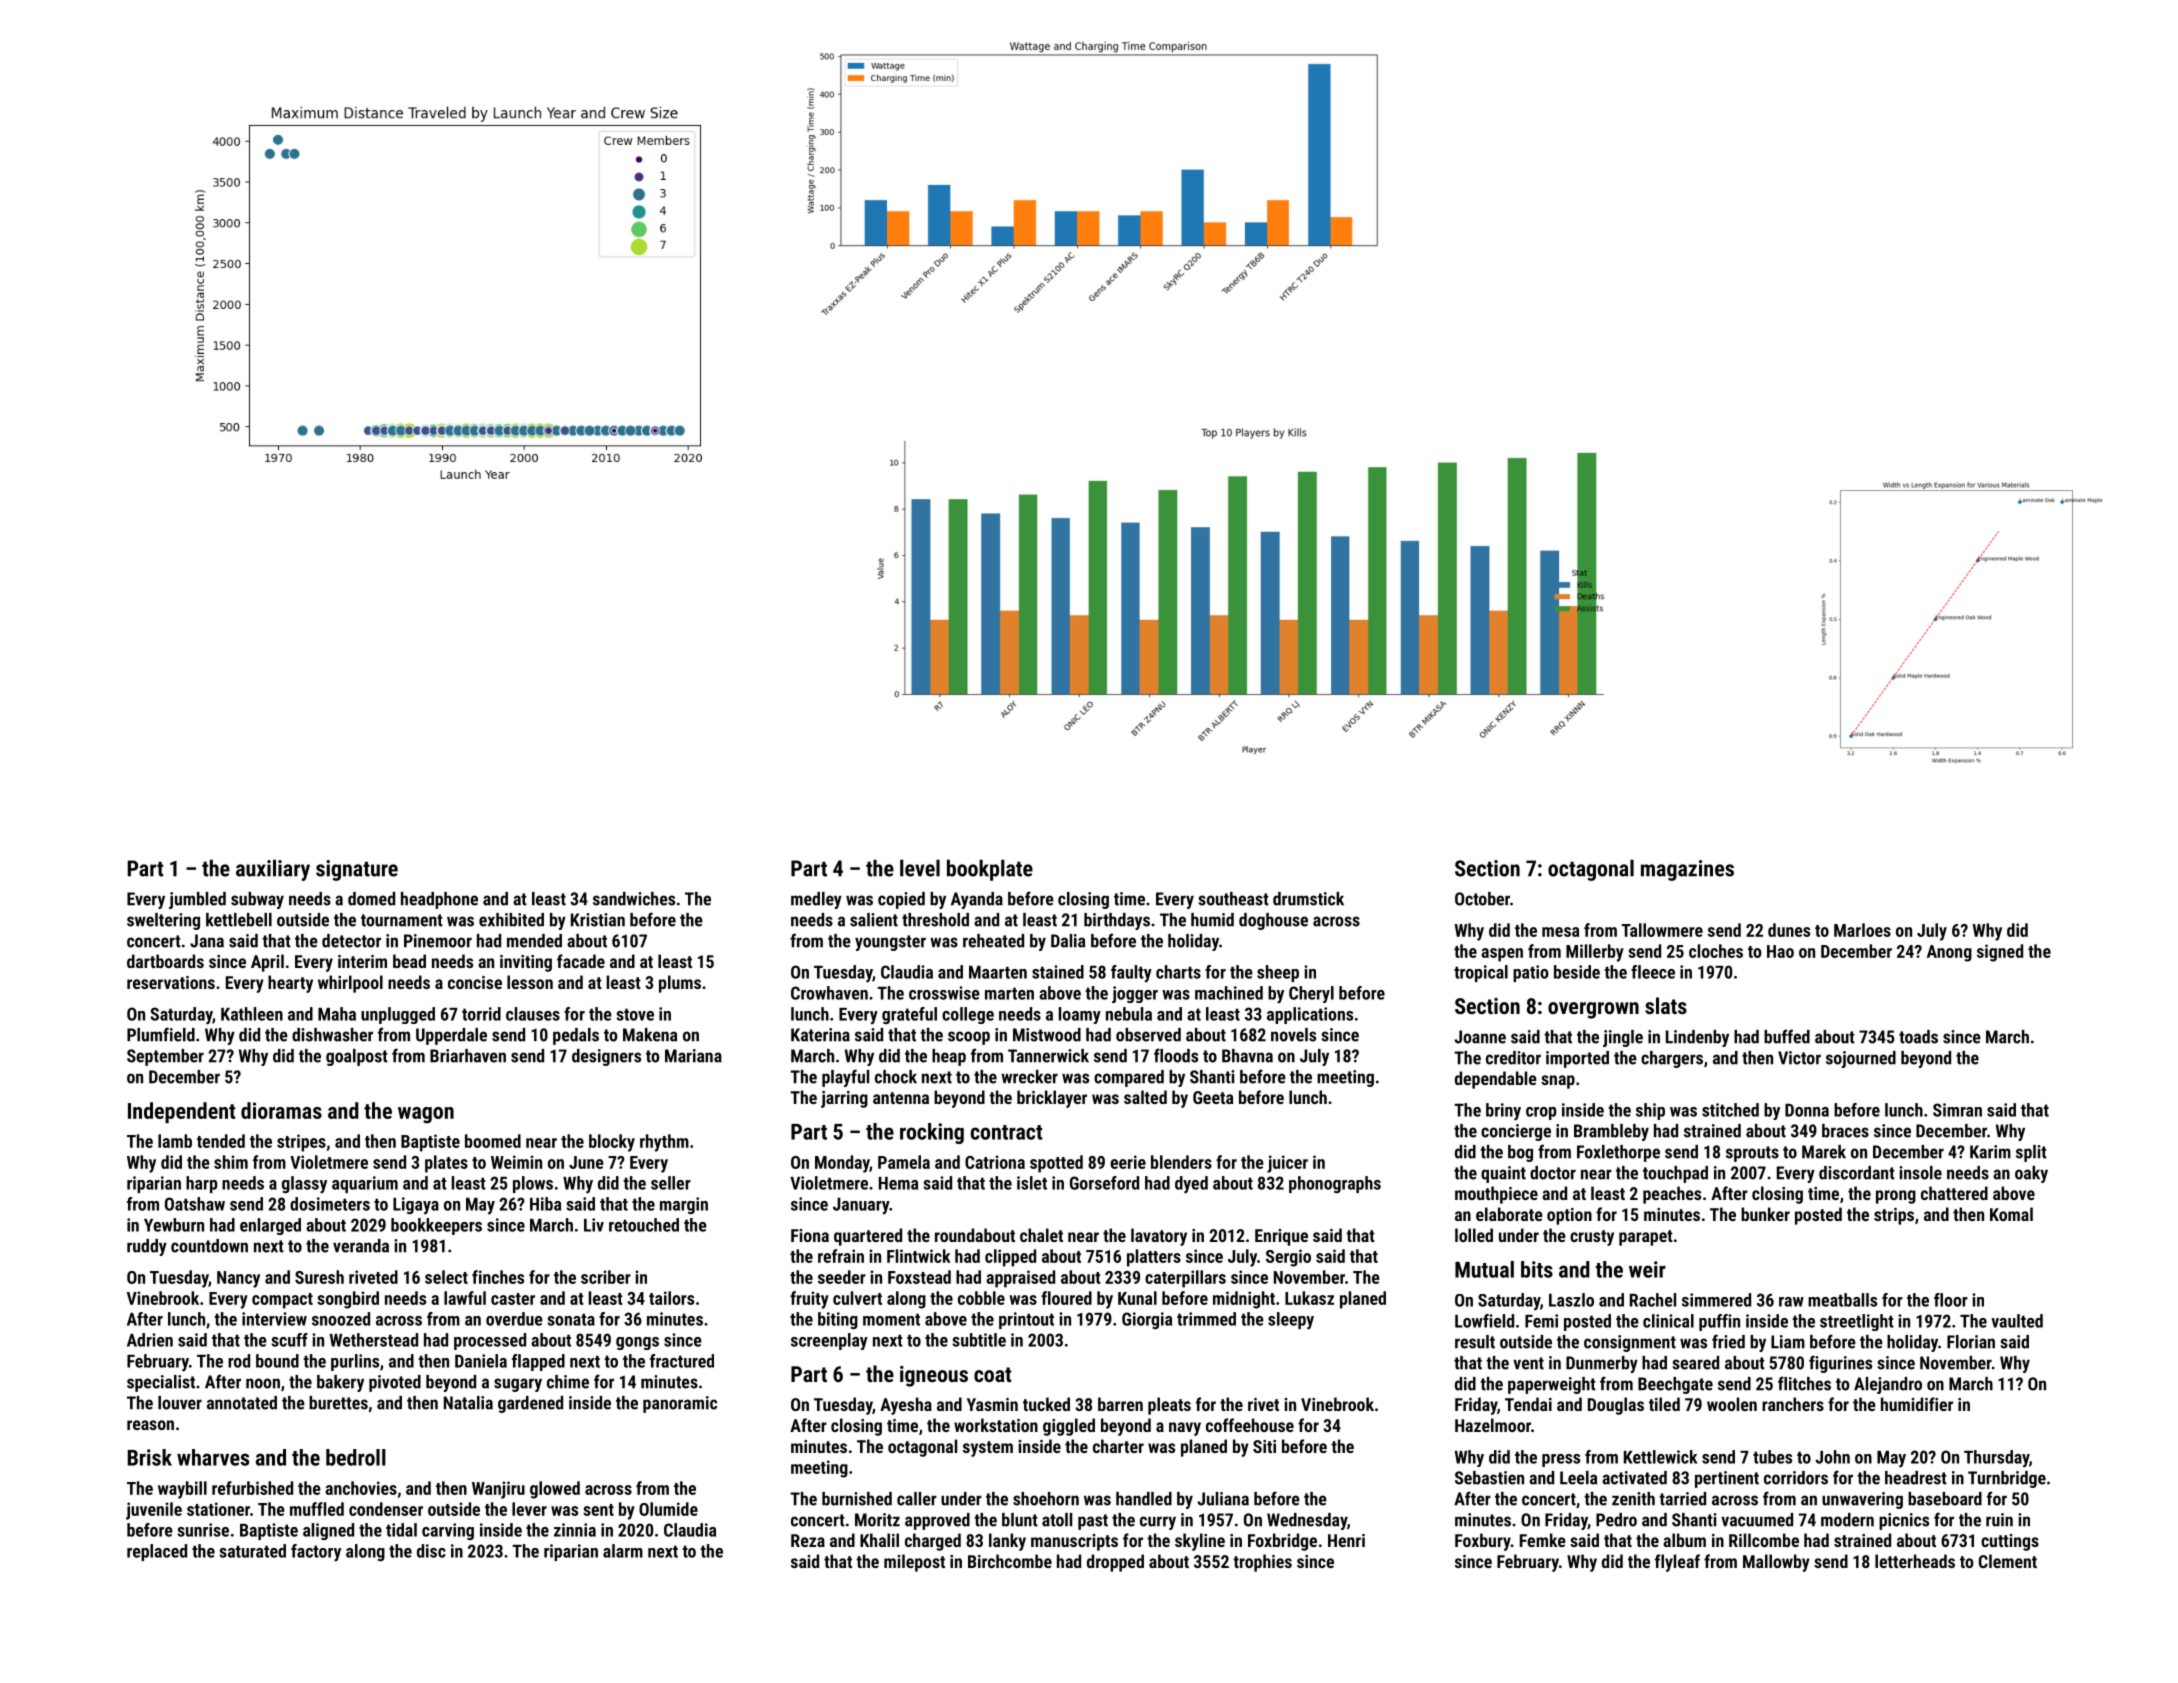  Describe the element at coordinates (357, 870) in the page. I see `signature` at that location.
